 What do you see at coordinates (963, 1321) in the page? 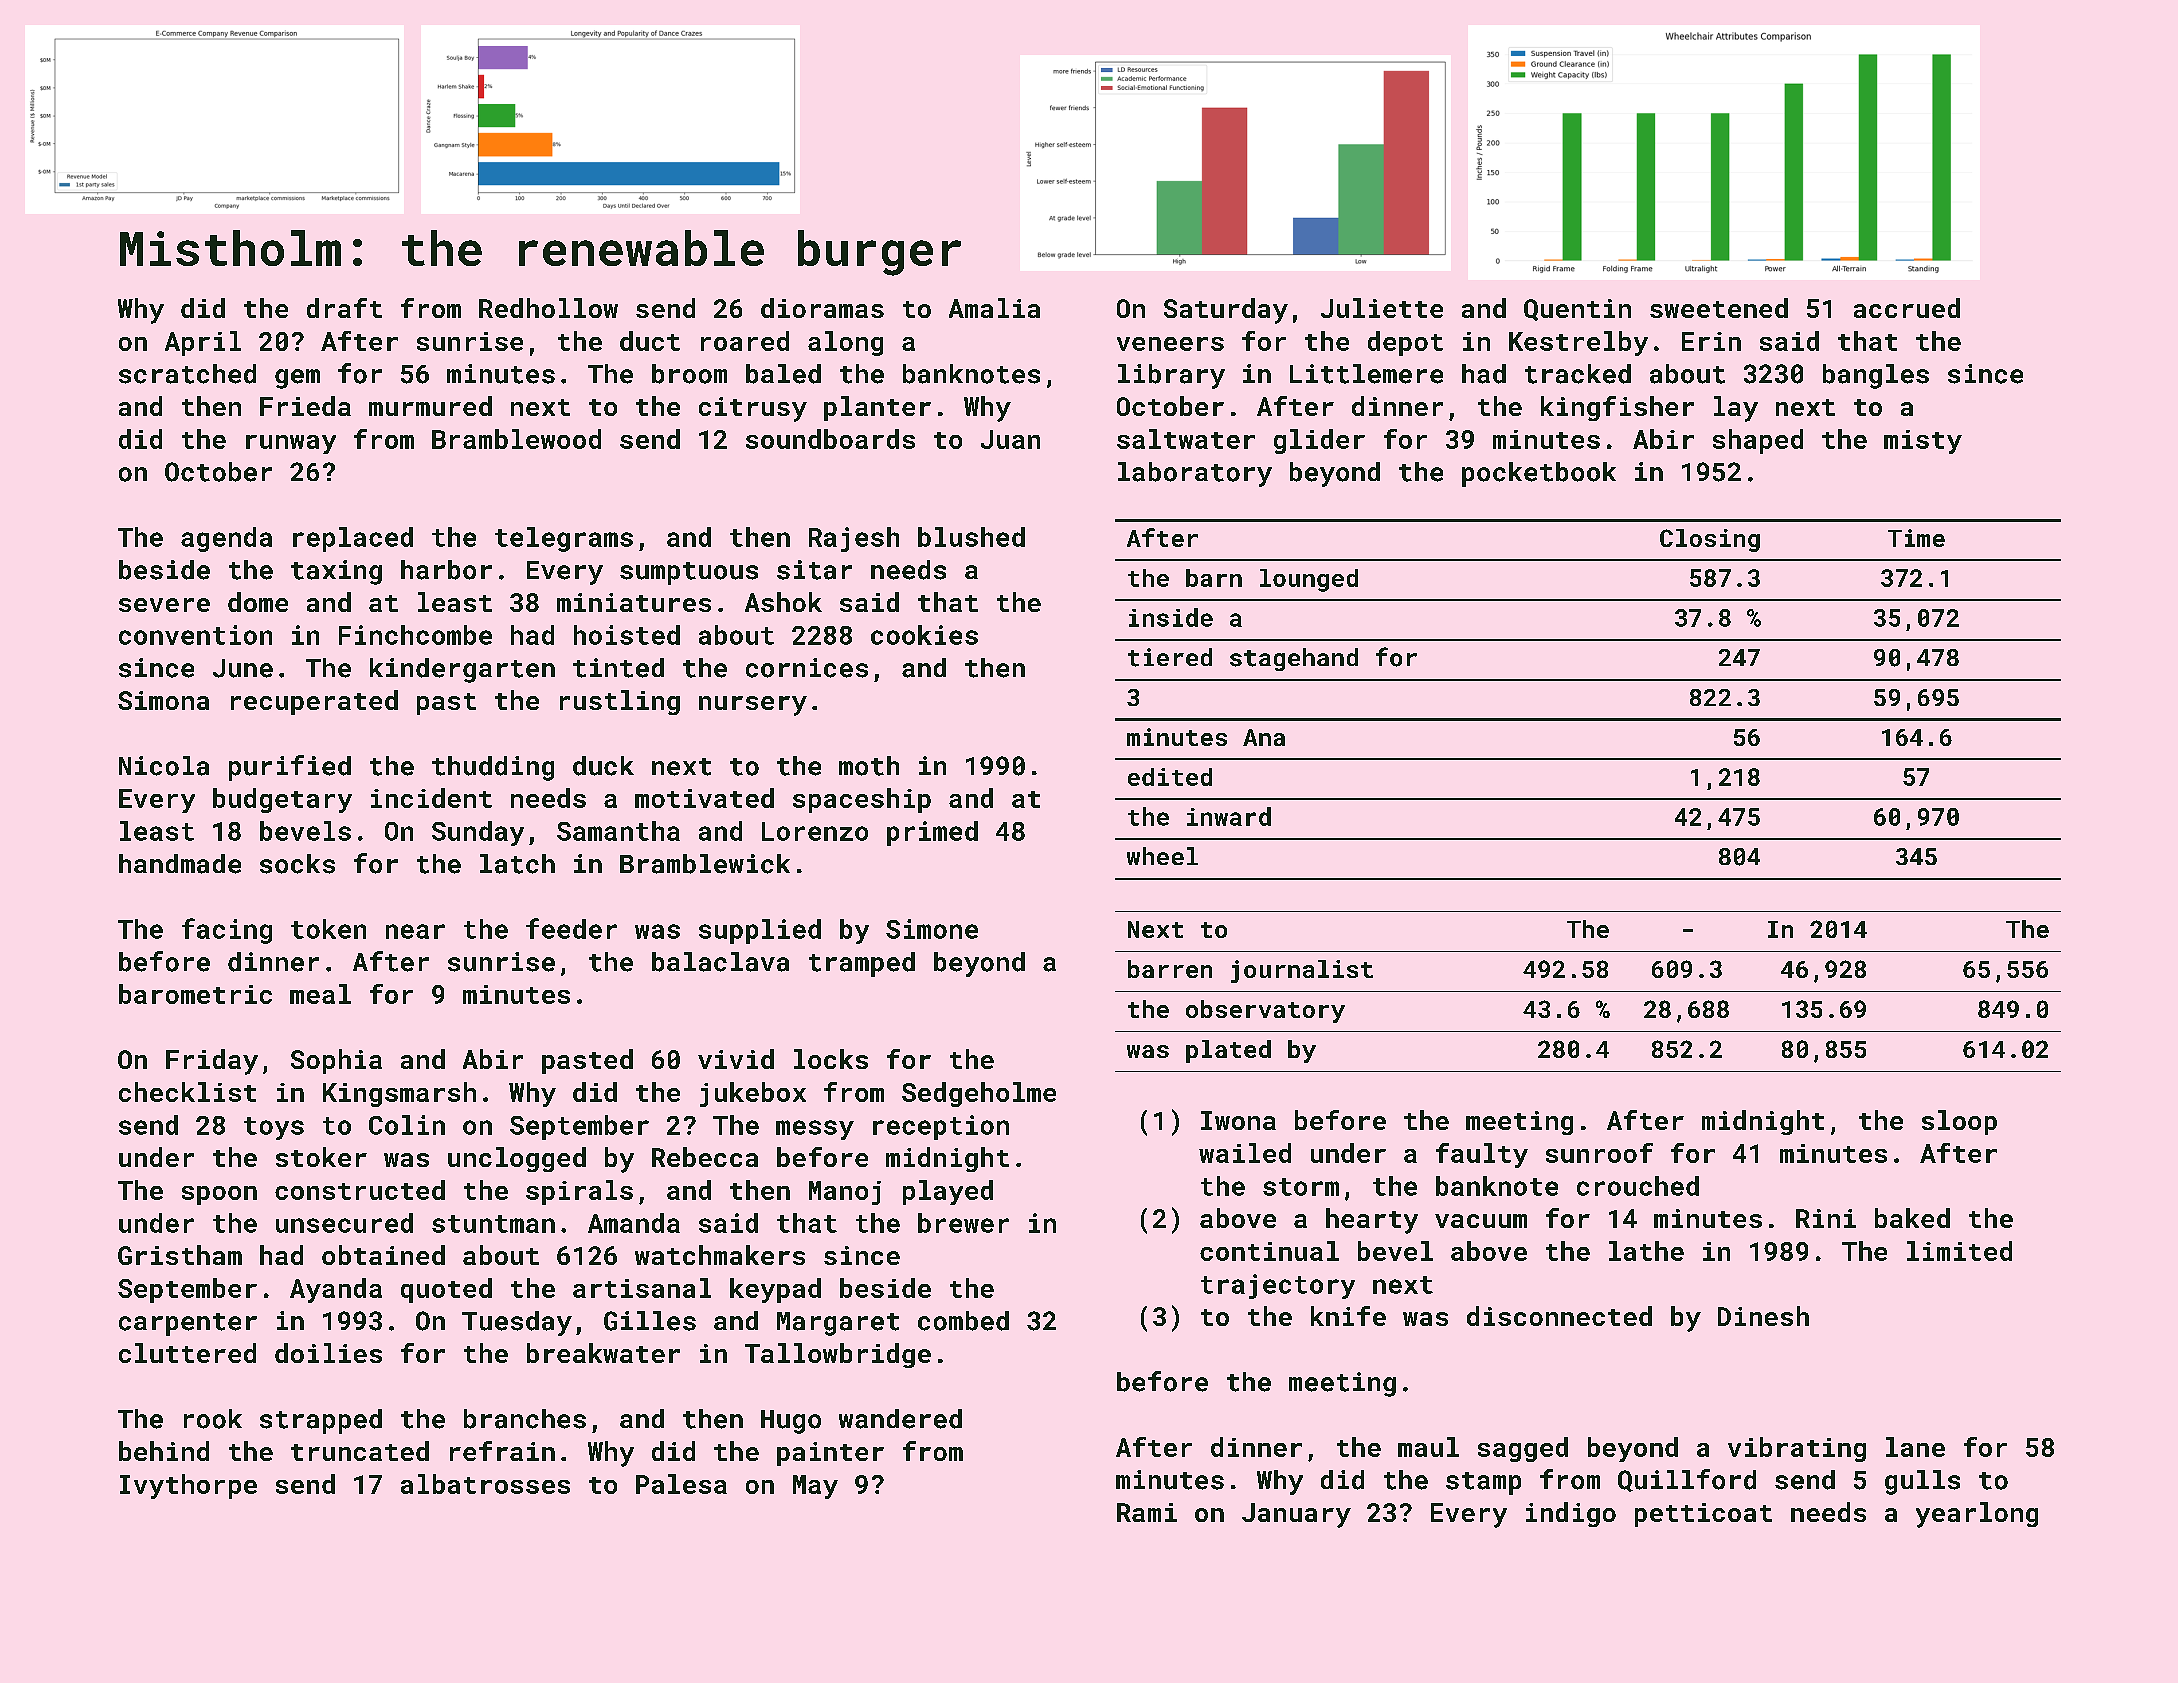
I see `combed` at bounding box center [963, 1321].
